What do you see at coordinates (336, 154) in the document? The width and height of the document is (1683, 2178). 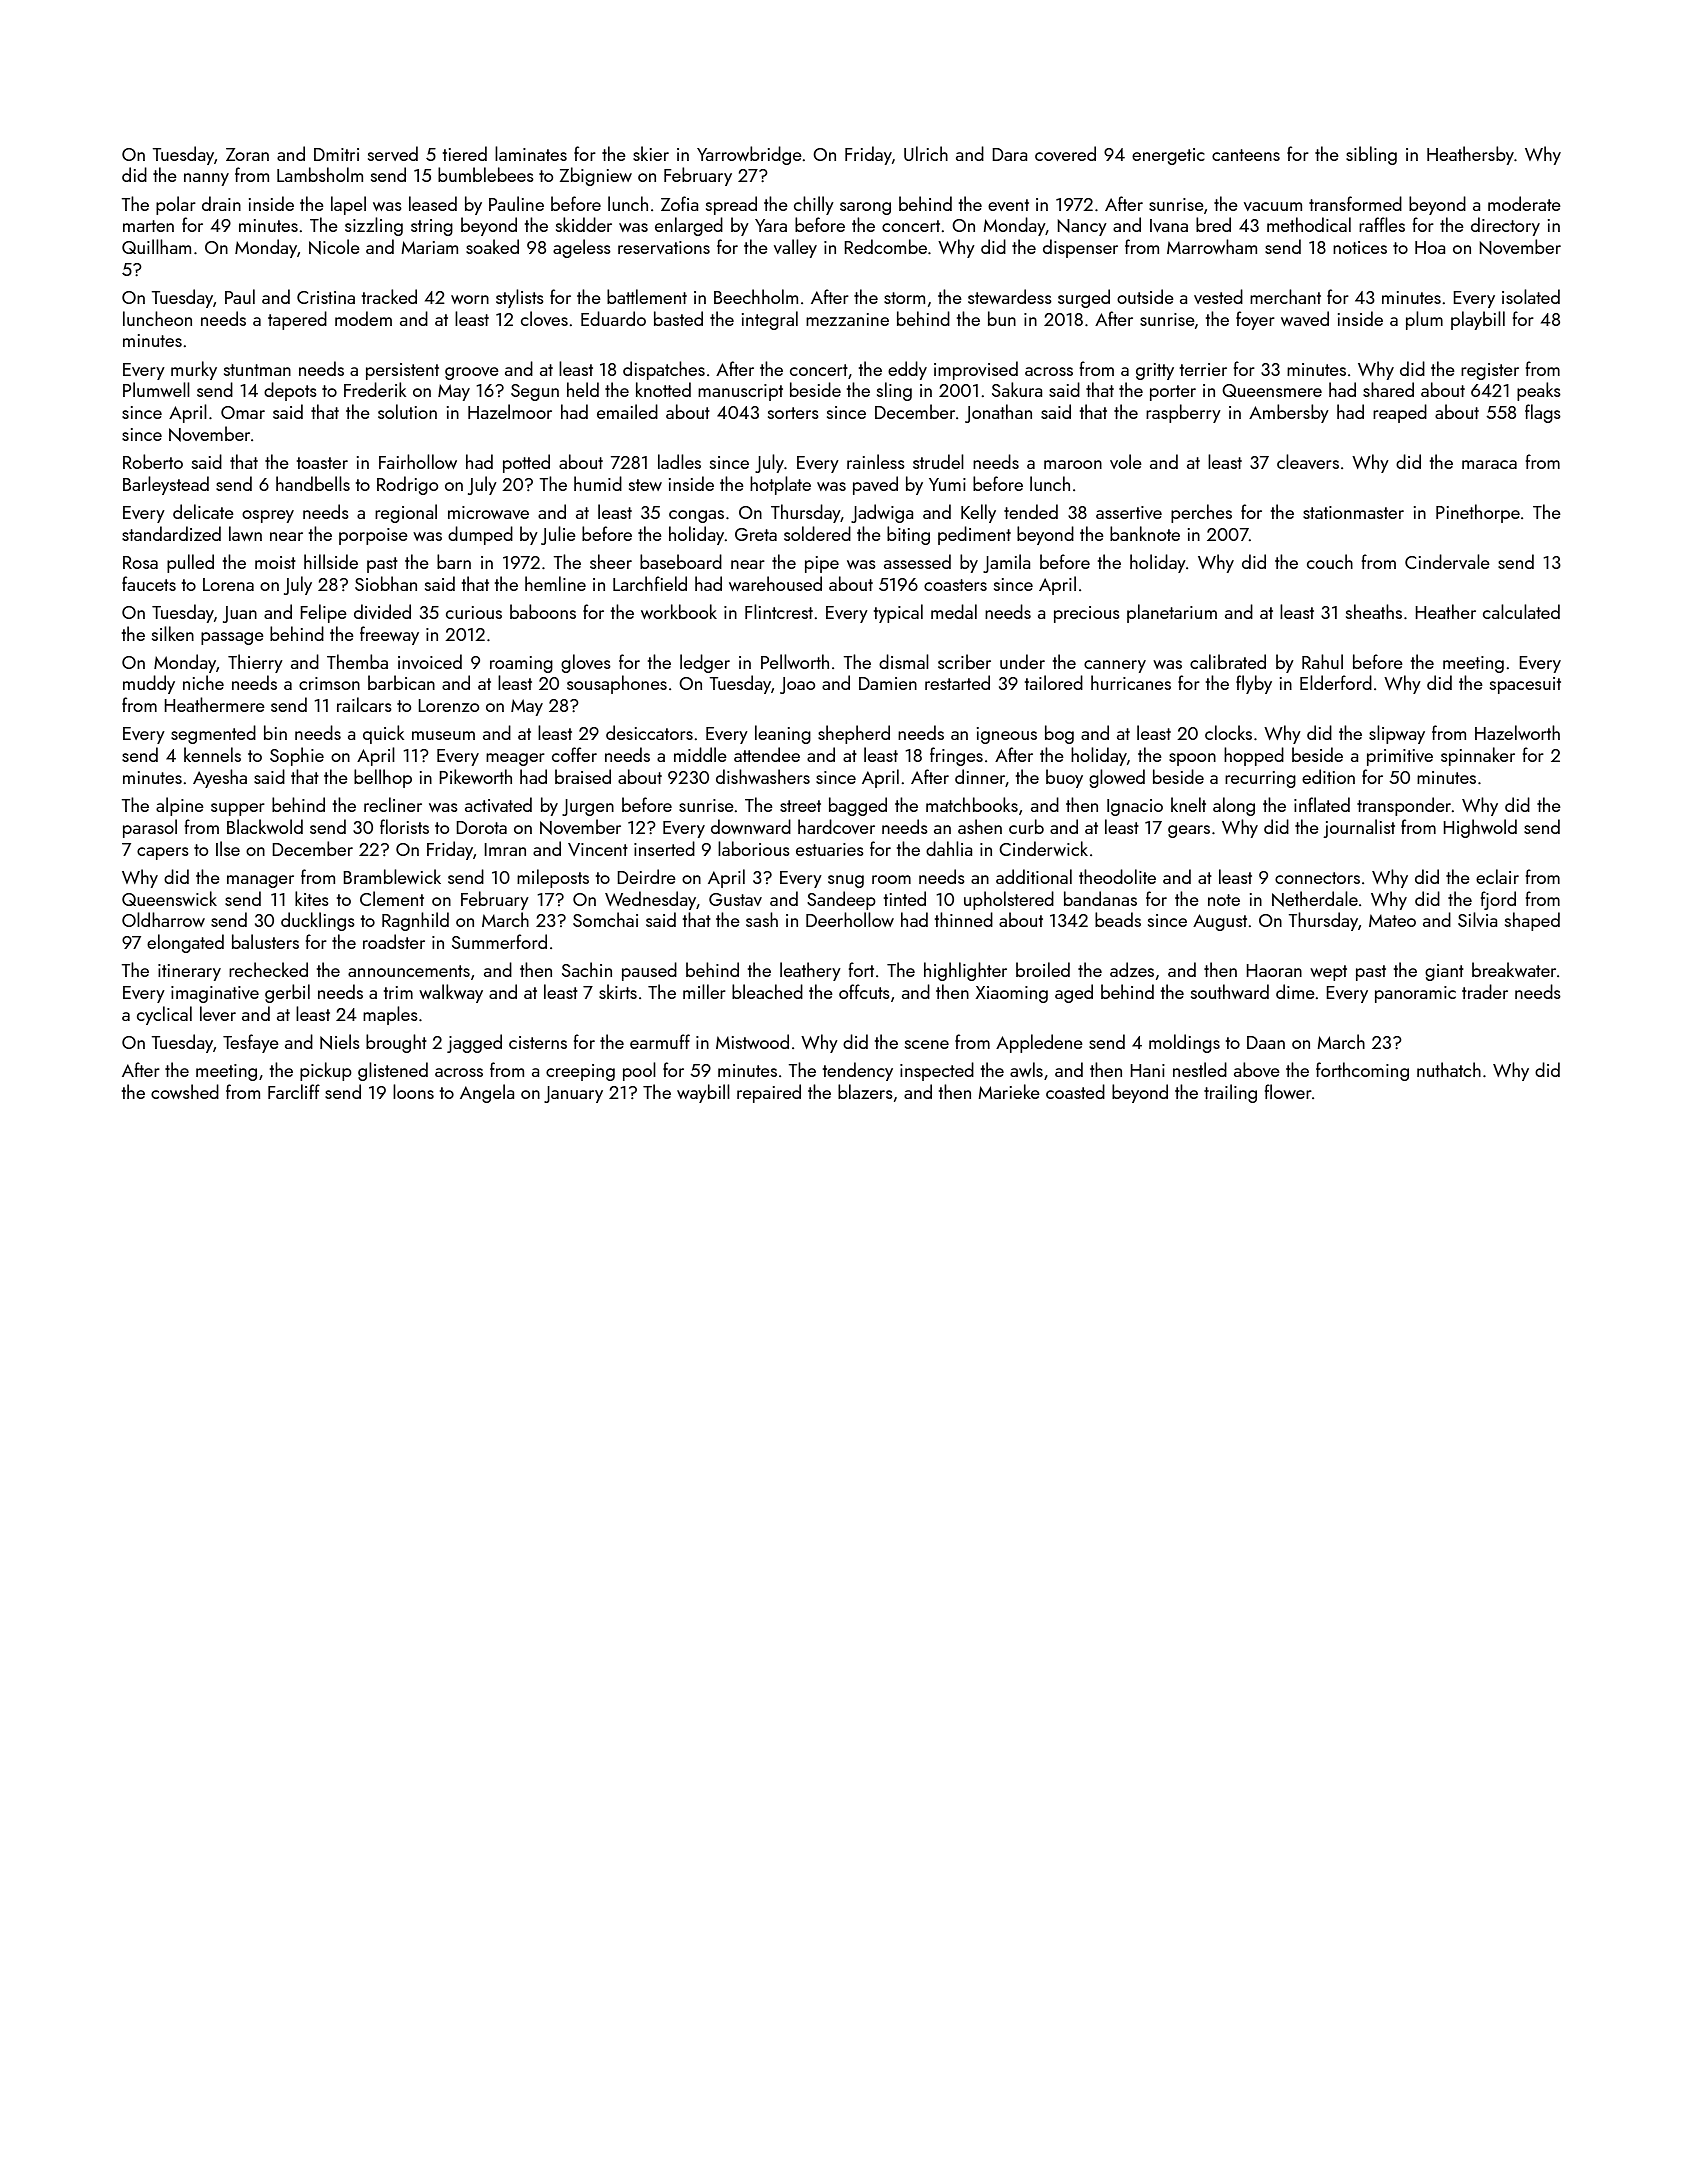 I see `Dmitri` at bounding box center [336, 154].
